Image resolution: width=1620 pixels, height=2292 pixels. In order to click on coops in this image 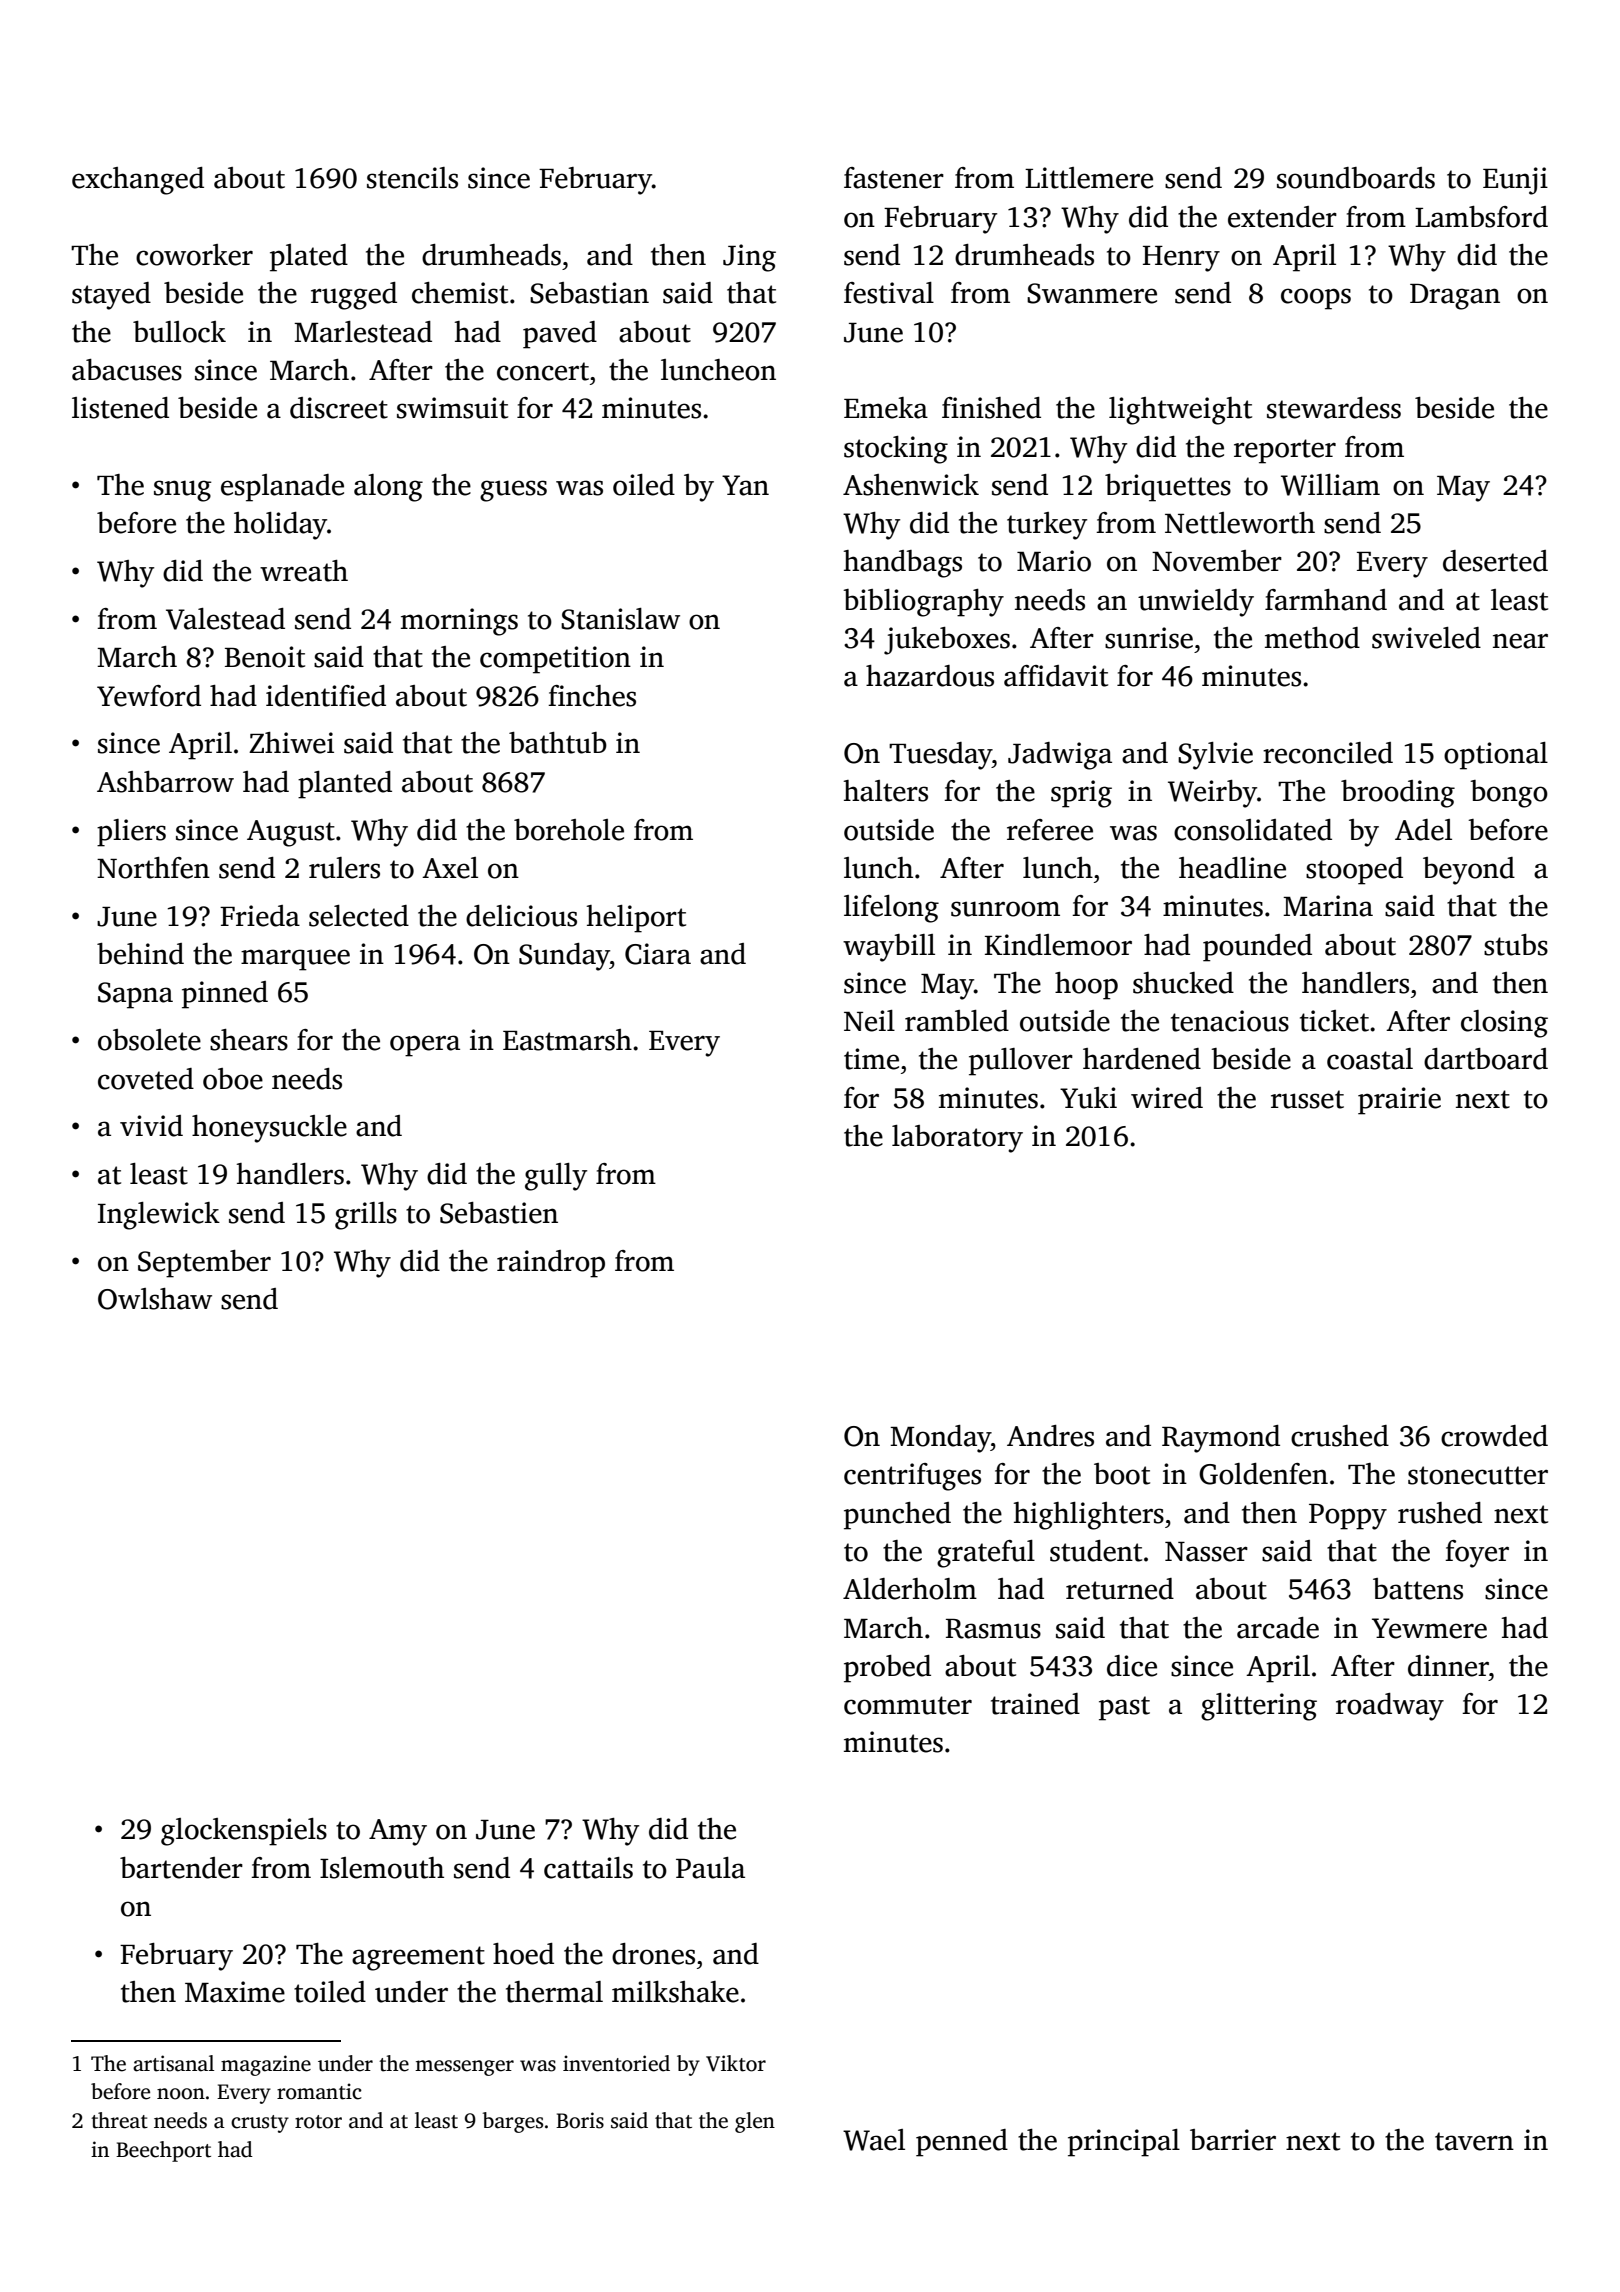, I will do `click(1316, 299)`.
